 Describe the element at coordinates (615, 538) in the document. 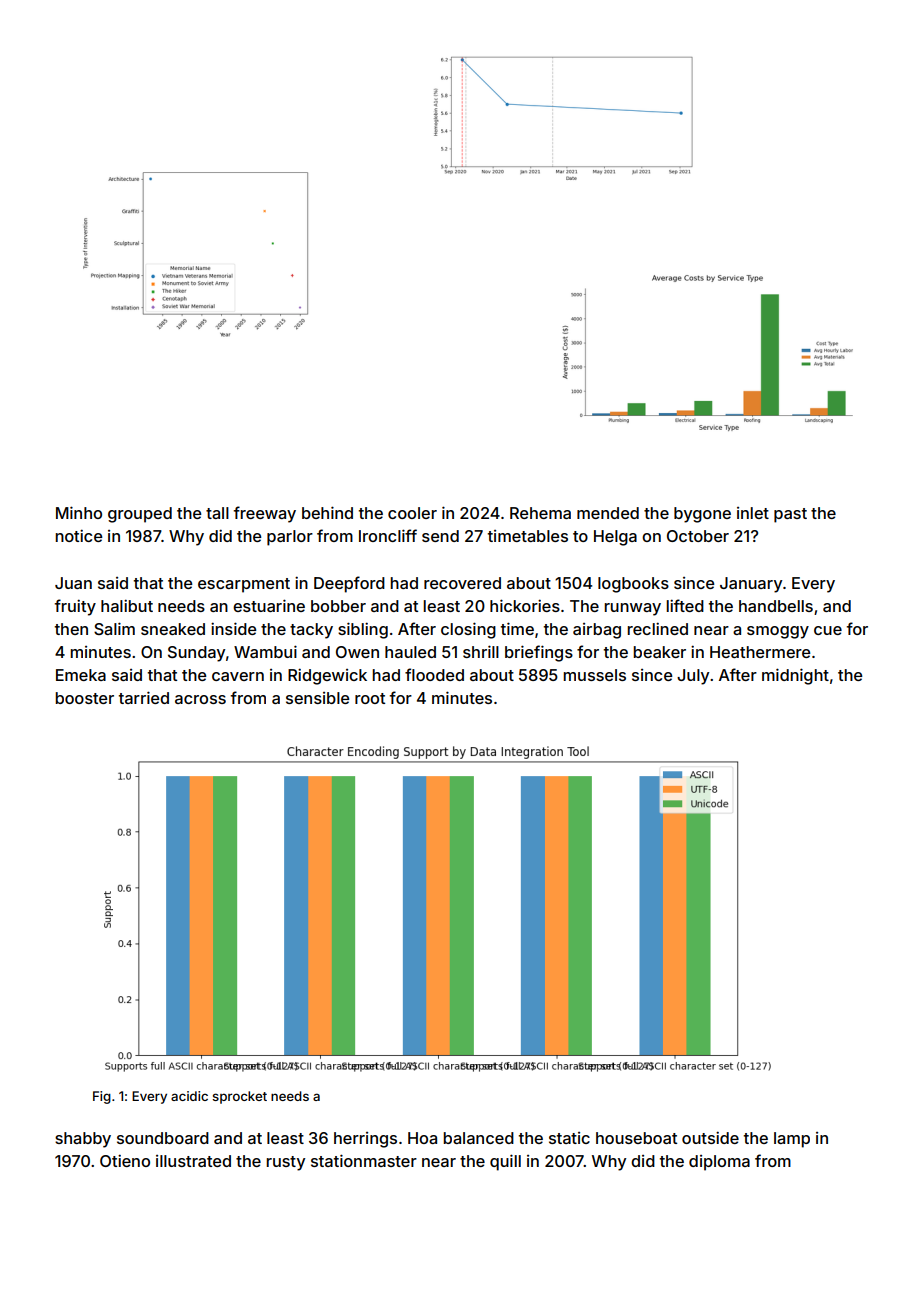

I see `Helga` at that location.
